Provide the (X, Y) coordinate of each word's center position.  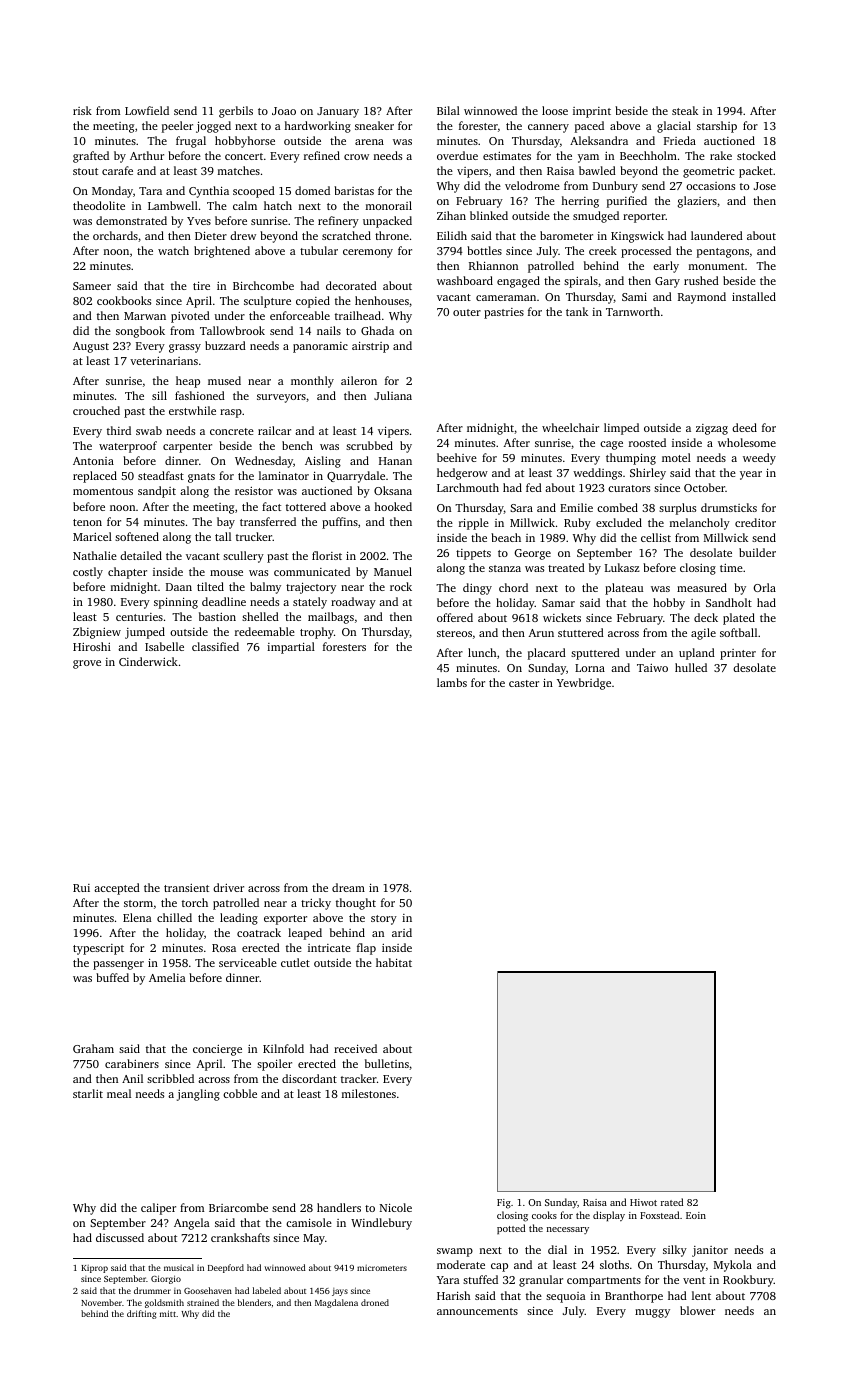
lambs (452, 682)
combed (617, 507)
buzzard (225, 345)
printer (738, 654)
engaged (518, 282)
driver (228, 887)
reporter (644, 218)
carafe (117, 170)
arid (402, 932)
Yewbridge (584, 684)
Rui (81, 888)
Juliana (393, 395)
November (101, 1302)
